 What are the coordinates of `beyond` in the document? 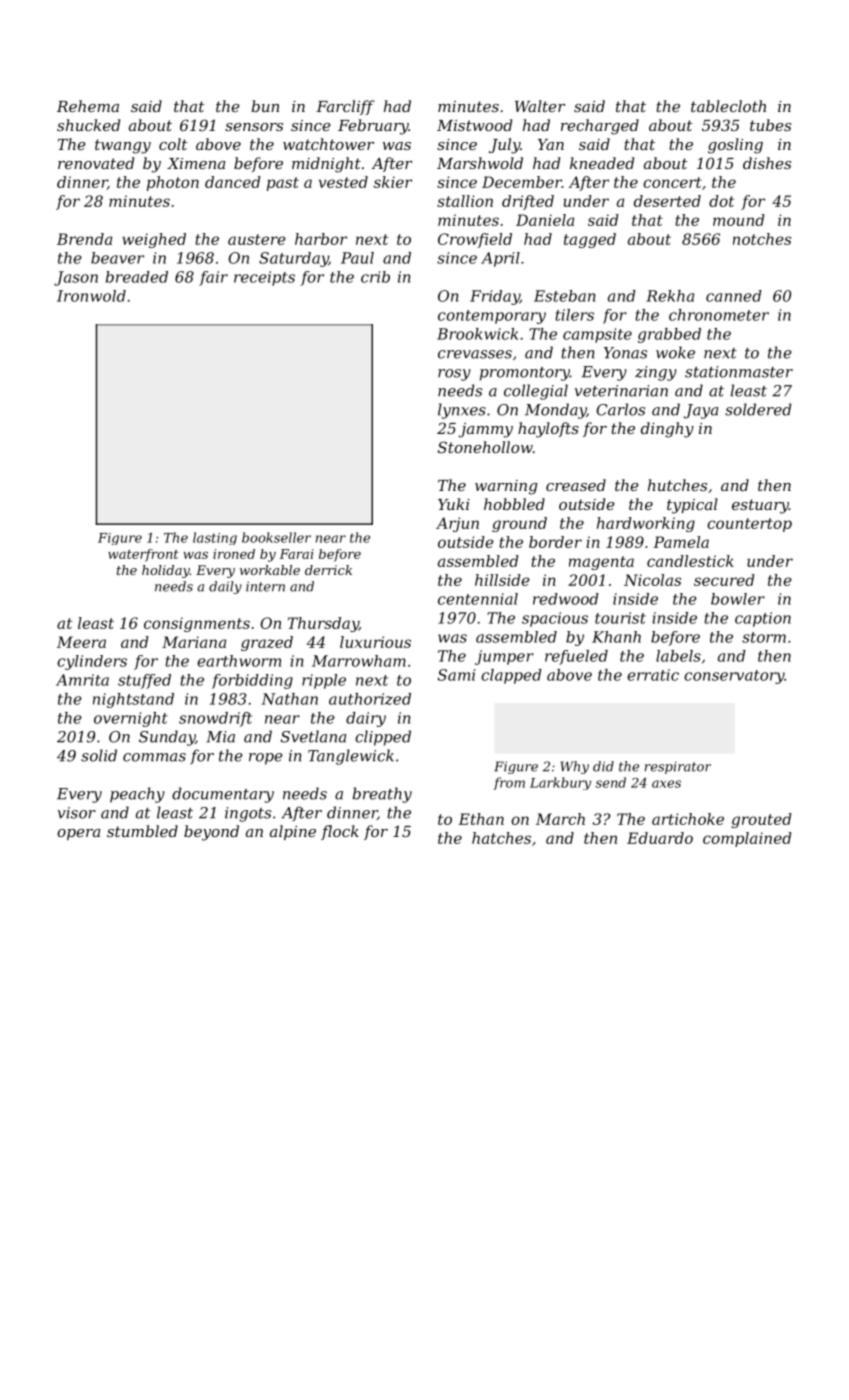 It's located at (211, 833).
